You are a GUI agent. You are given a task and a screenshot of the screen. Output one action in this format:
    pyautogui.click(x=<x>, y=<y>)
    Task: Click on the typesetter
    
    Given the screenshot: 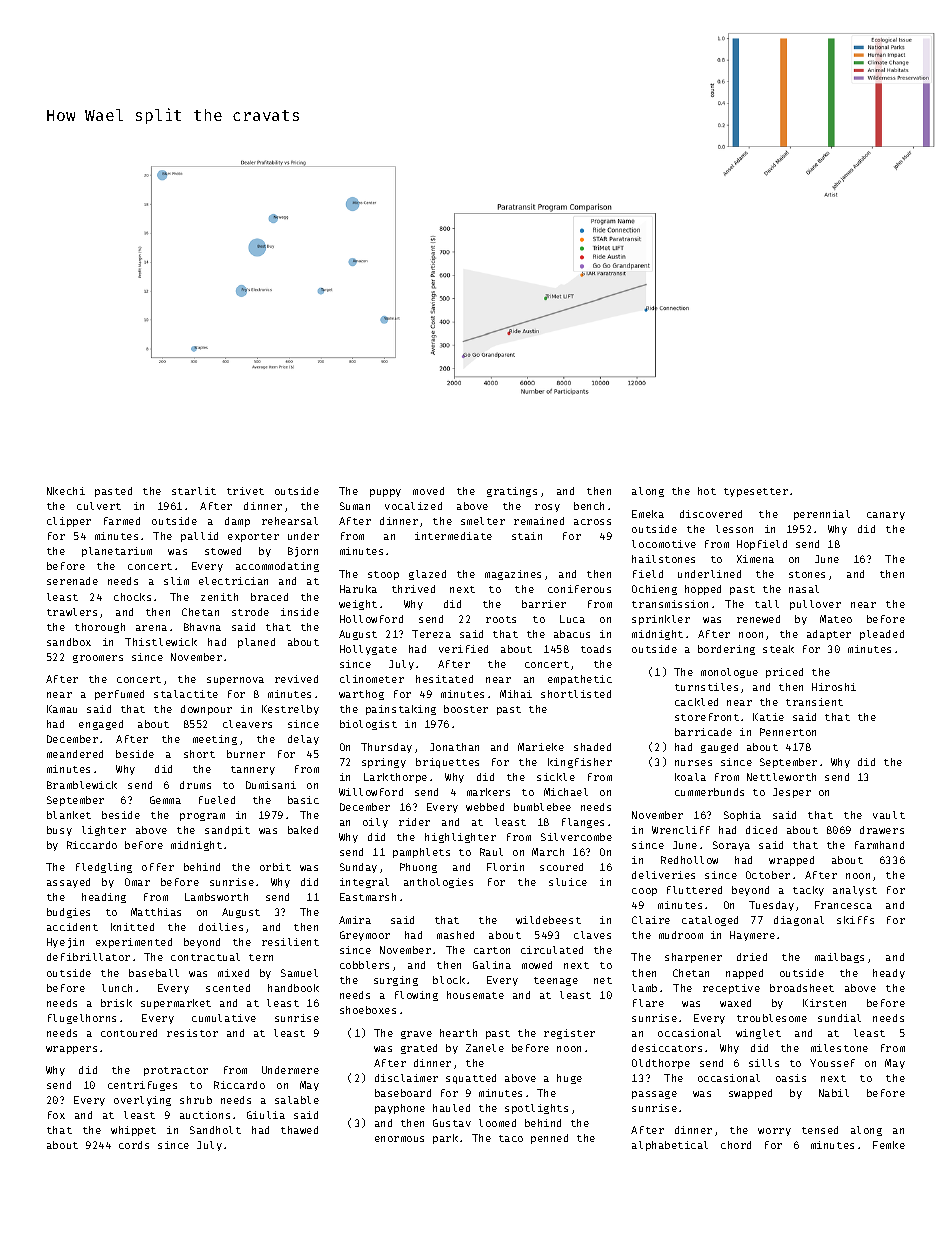 What is the action you would take?
    pyautogui.click(x=756, y=492)
